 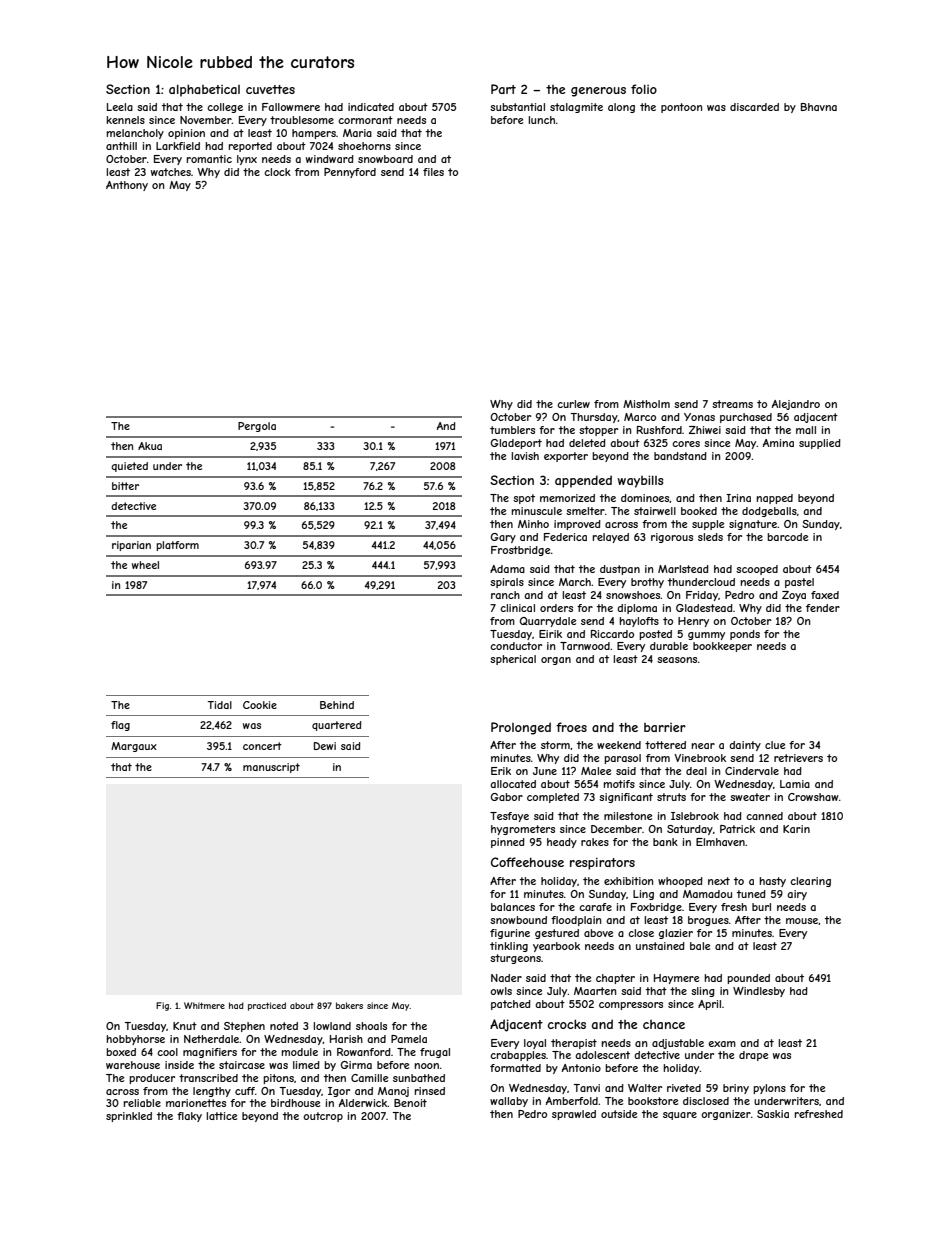 I want to click on Leela, so click(x=120, y=107).
